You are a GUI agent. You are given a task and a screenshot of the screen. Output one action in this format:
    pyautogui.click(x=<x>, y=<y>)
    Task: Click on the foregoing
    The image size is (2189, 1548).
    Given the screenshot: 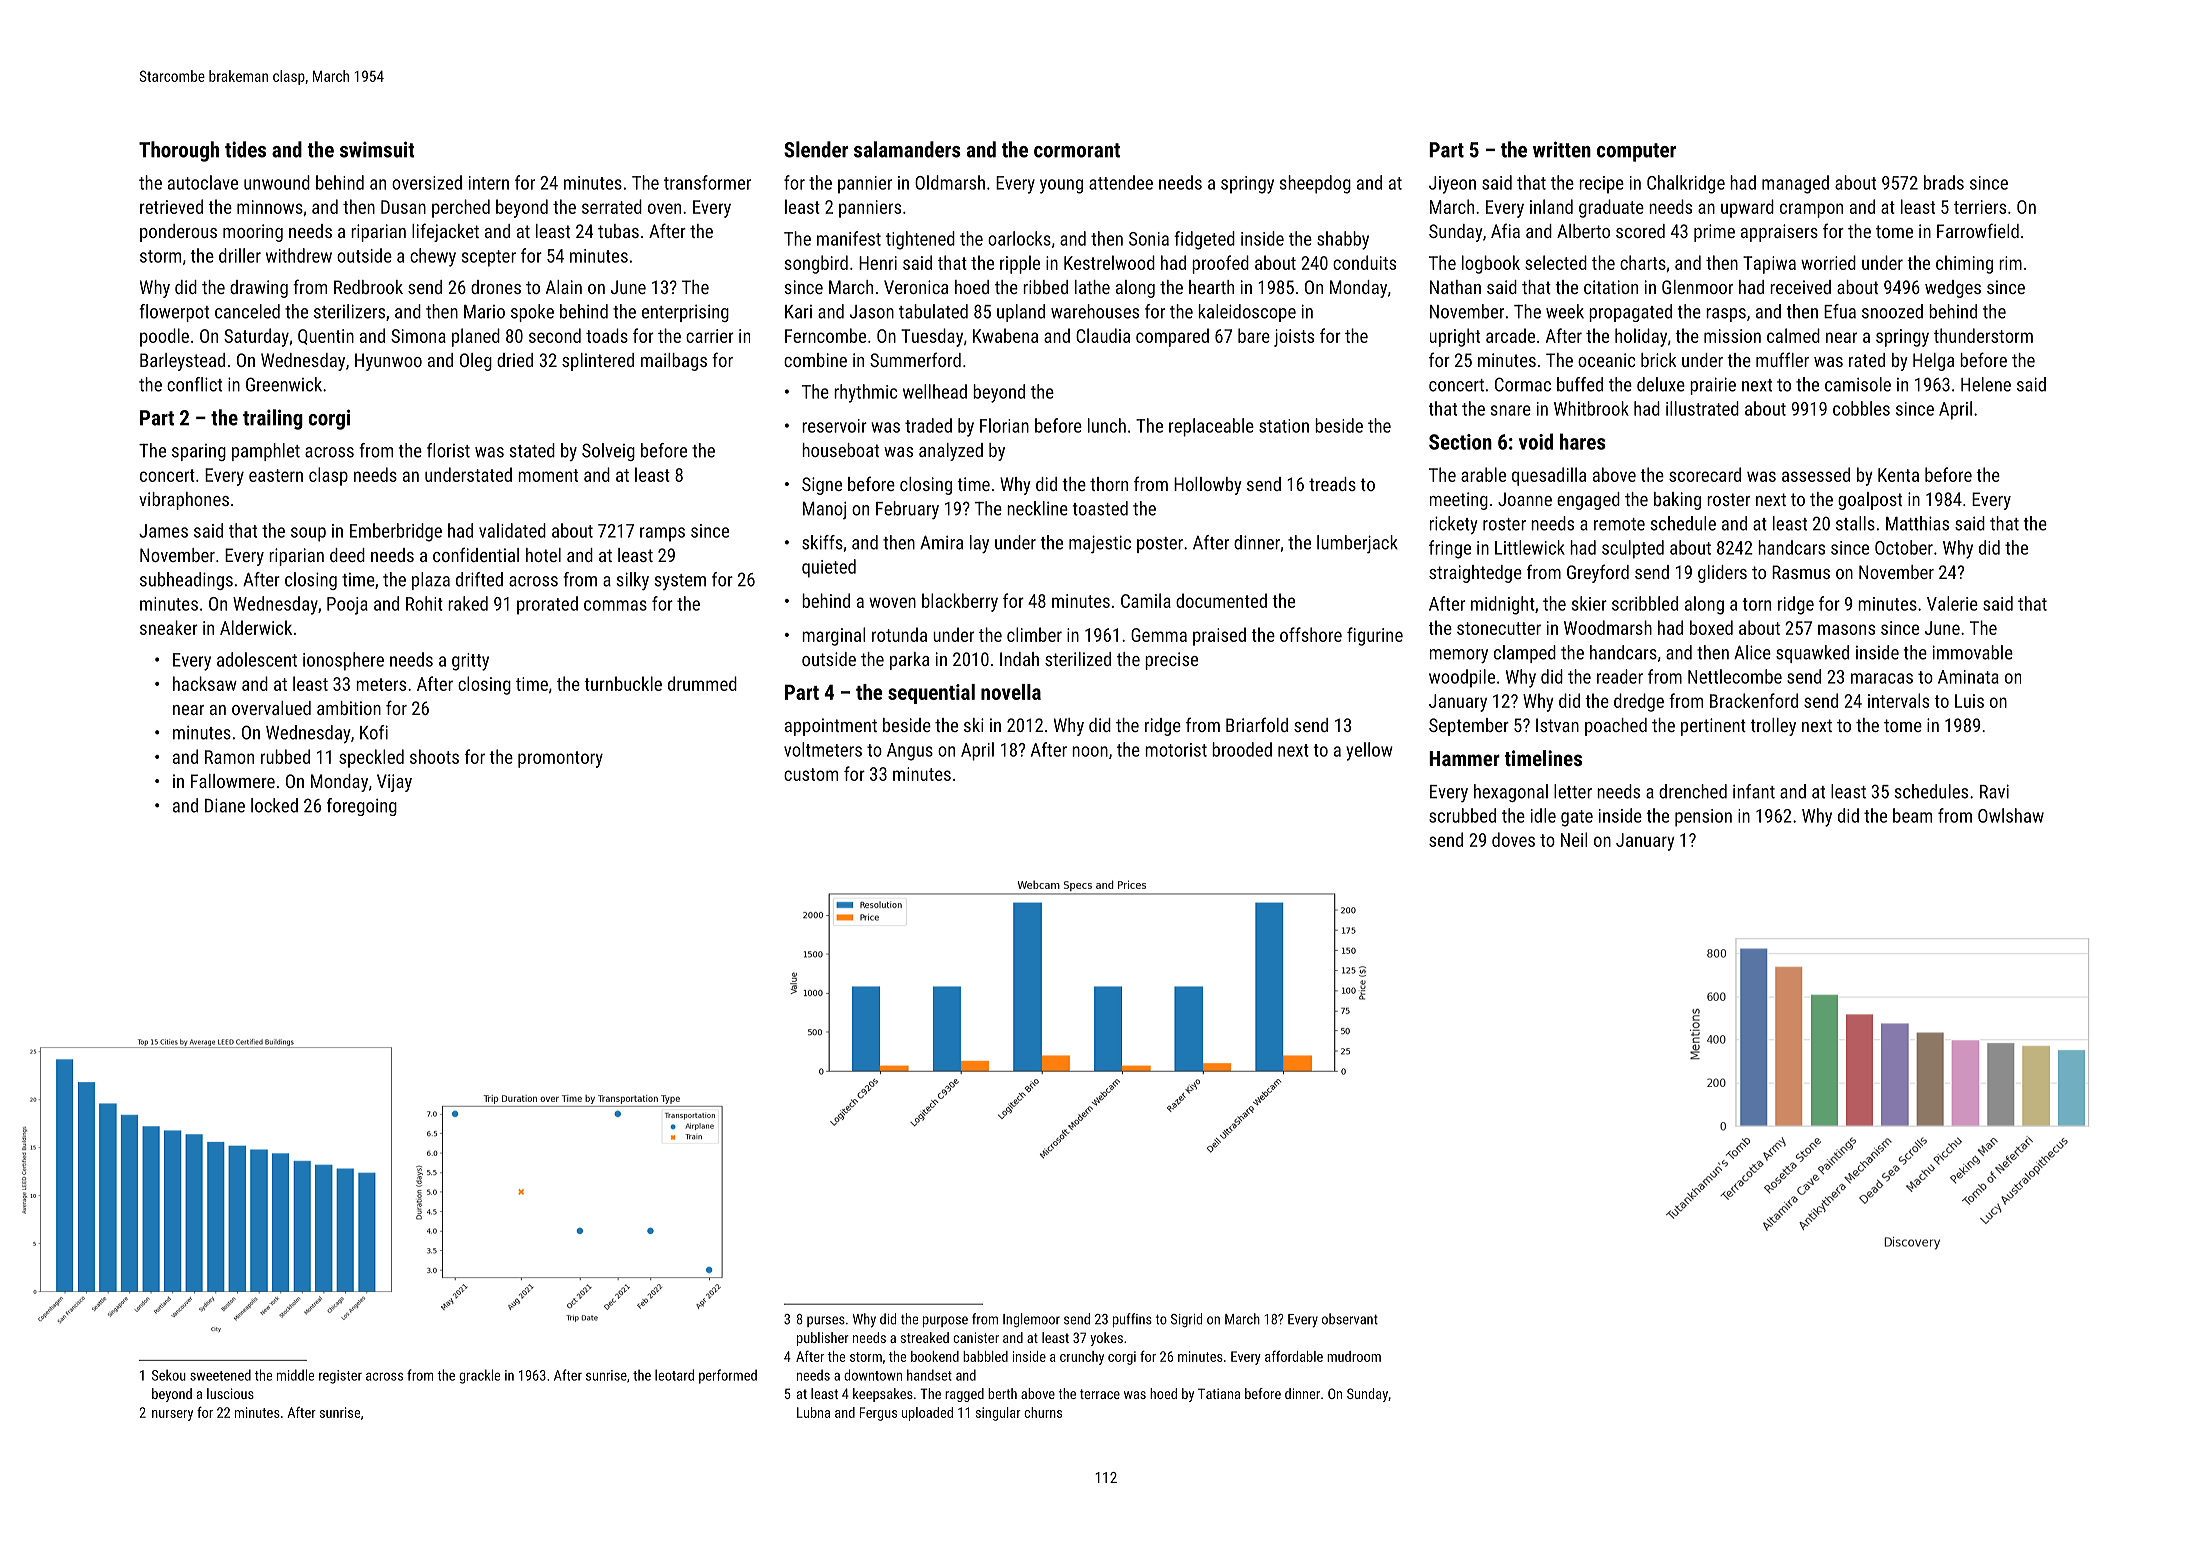 What is the action you would take?
    pyautogui.click(x=362, y=807)
